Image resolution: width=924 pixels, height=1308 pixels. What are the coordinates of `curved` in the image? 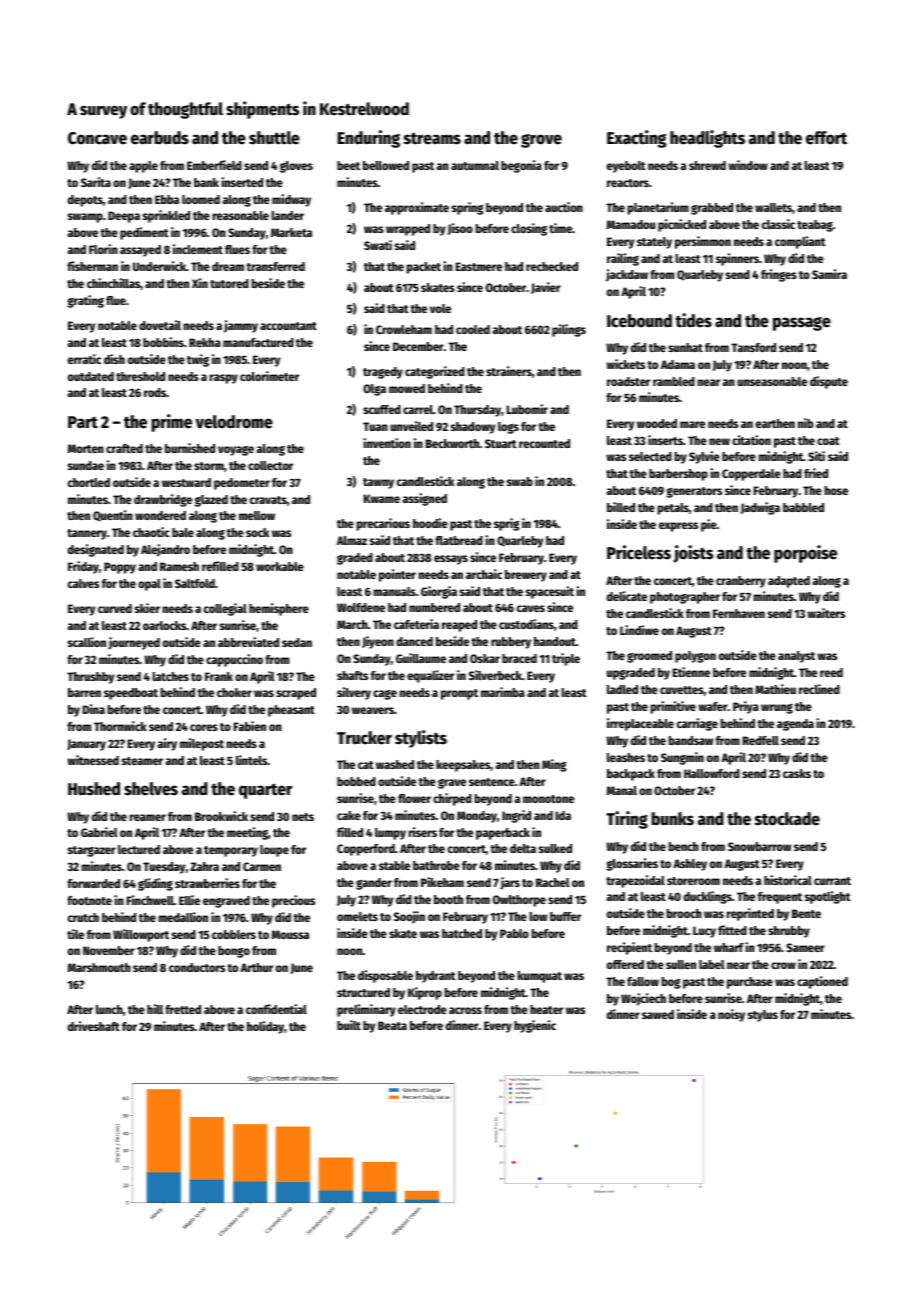 It's located at (115, 608).
